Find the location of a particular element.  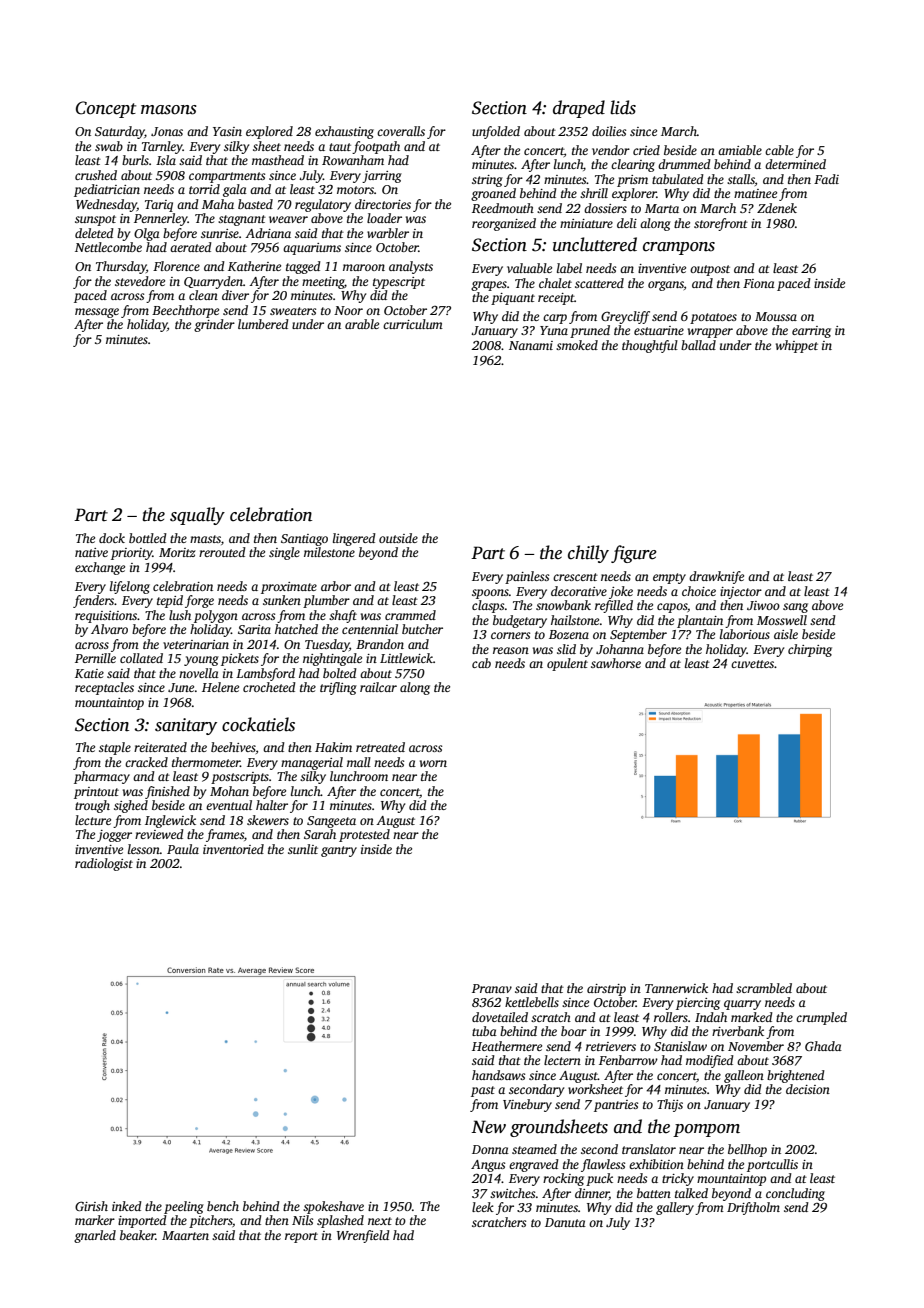

lectern is located at coordinates (562, 1060).
